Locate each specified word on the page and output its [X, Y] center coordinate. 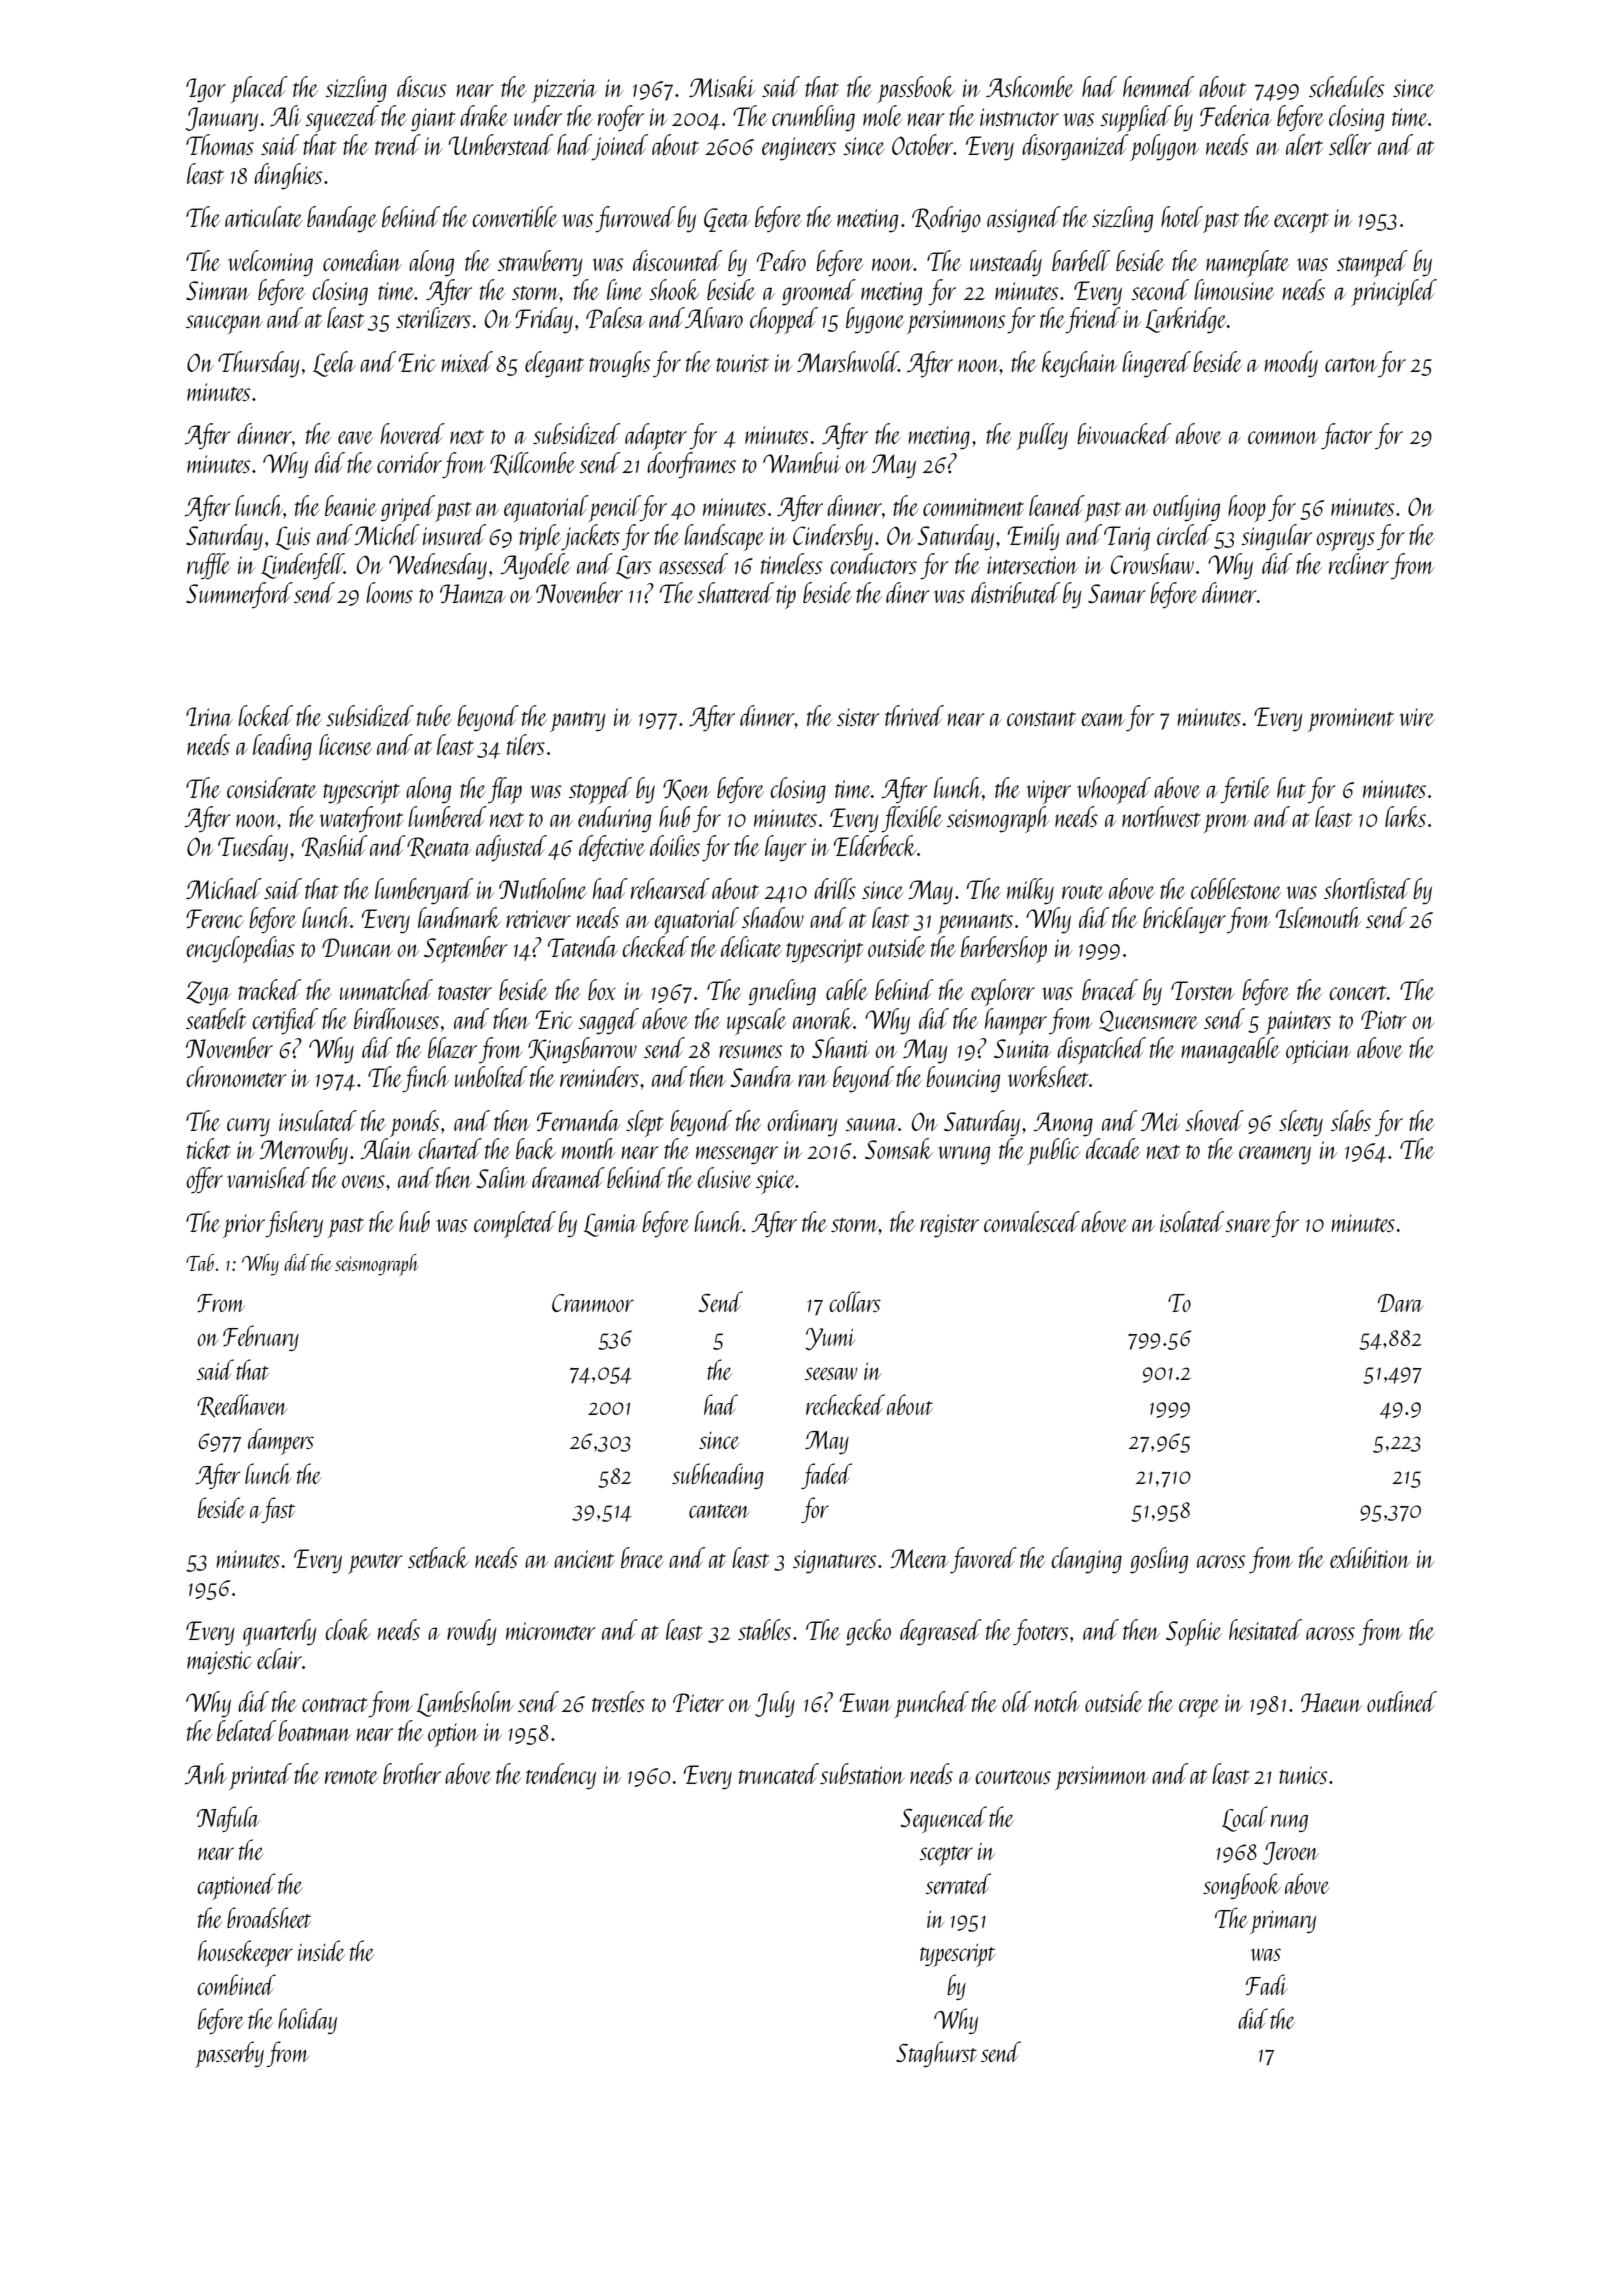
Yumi [830, 1339]
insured [454, 534]
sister [858, 717]
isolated [1192, 1221]
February [261, 1338]
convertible [515, 216]
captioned [236, 1886]
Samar [1117, 593]
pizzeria [564, 91]
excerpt [1301, 223]
